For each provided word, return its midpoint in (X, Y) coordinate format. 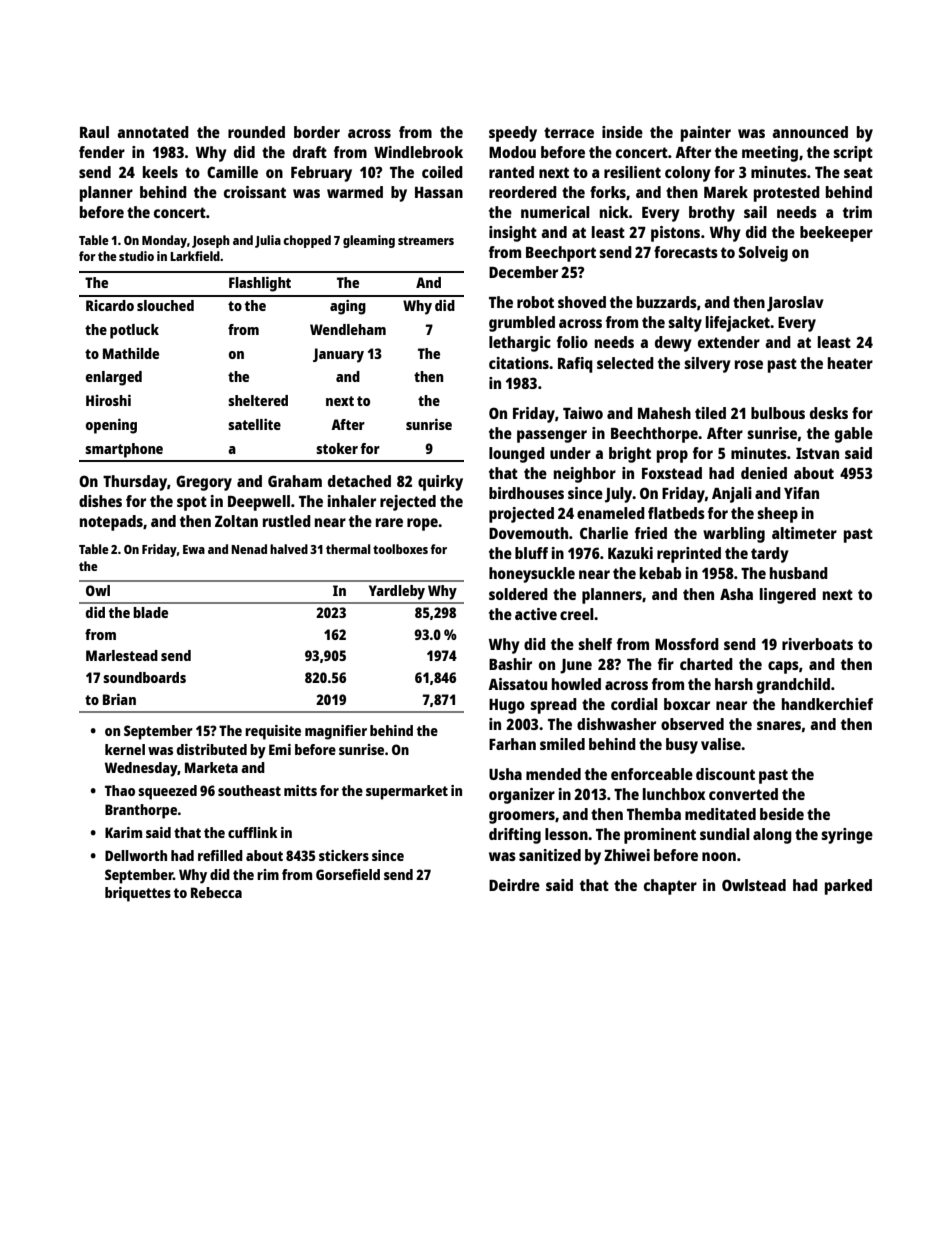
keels (160, 172)
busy (682, 746)
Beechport (561, 254)
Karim (123, 832)
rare (389, 522)
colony (688, 174)
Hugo (507, 706)
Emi (280, 749)
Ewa (194, 549)
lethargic (520, 344)
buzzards (667, 302)
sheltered (258, 400)
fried (651, 533)
